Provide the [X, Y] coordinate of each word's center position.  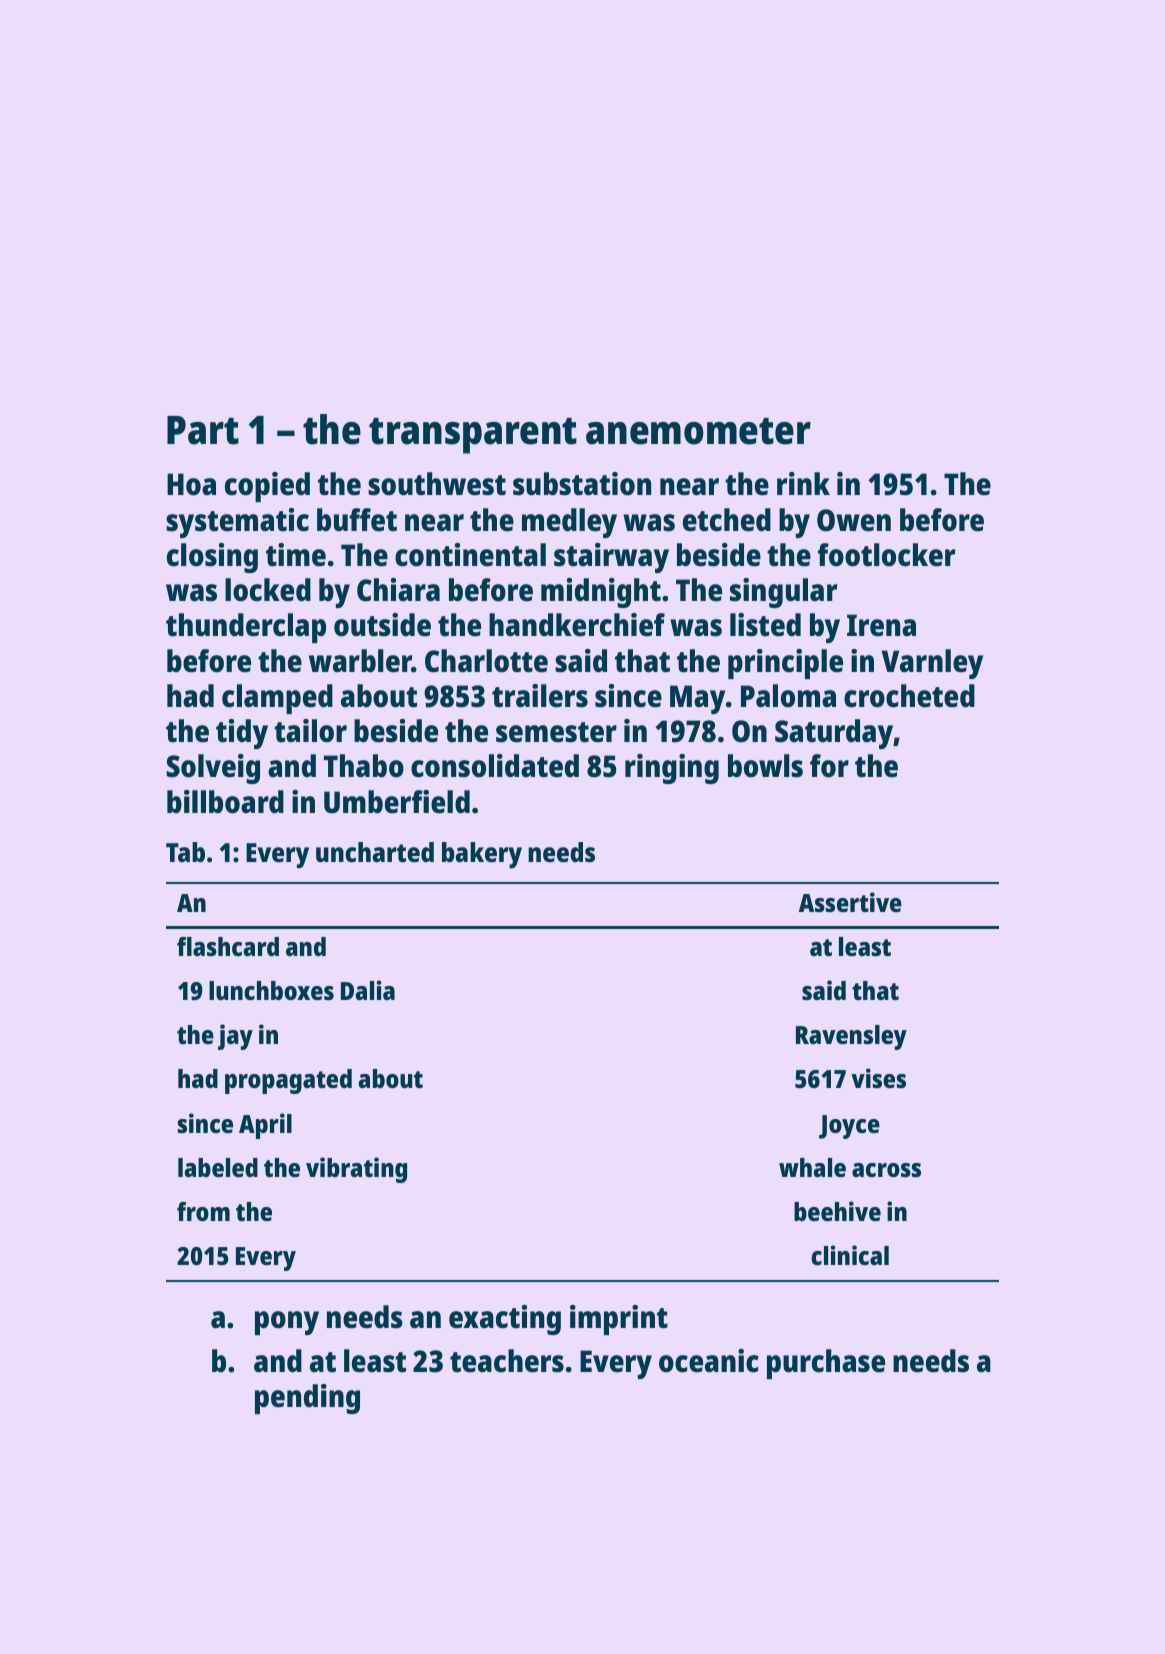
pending [307, 1399]
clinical [850, 1255]
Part [203, 430]
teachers [507, 1361]
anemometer [698, 431]
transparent [473, 436]
